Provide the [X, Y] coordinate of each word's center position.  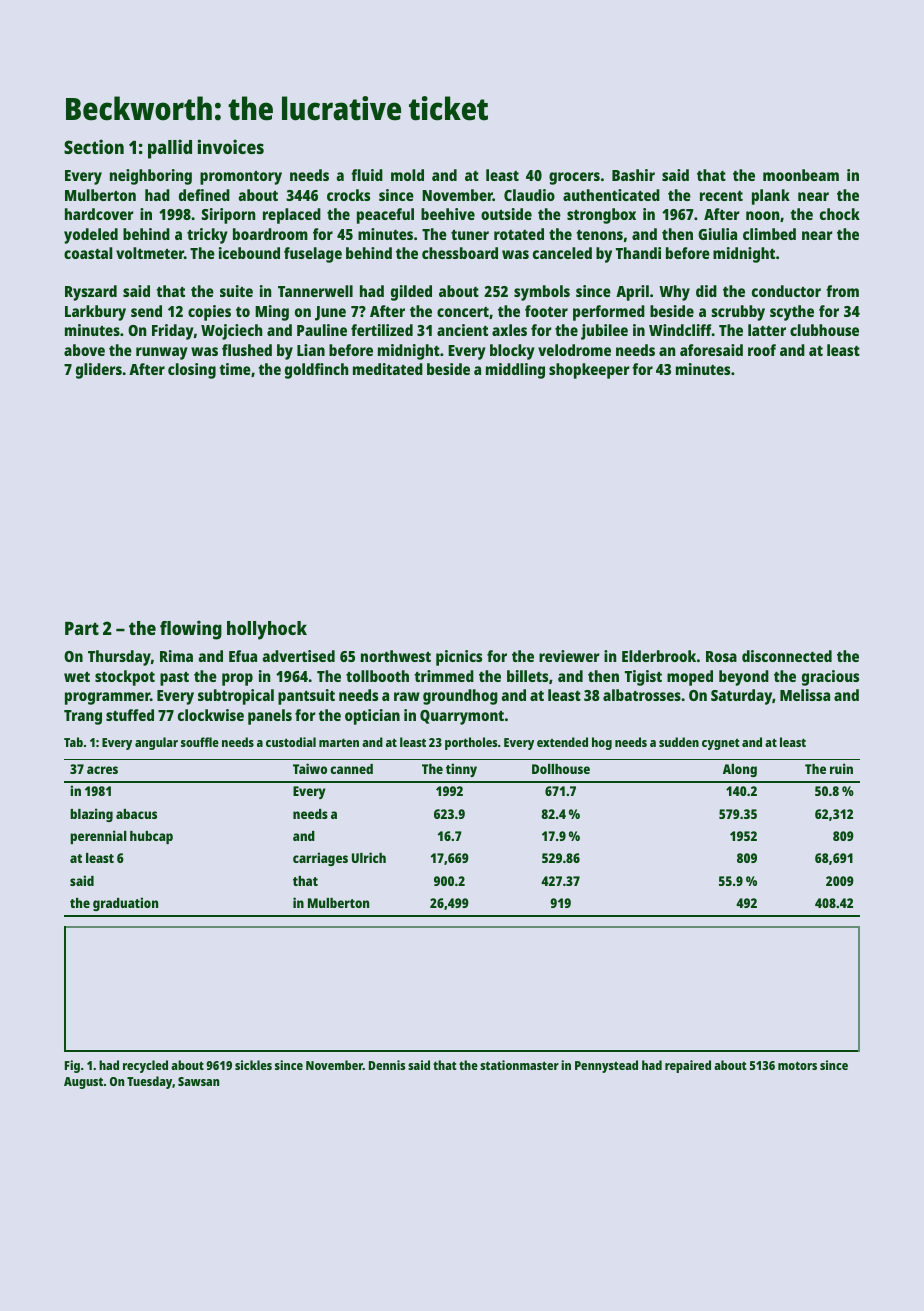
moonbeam [801, 175]
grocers [574, 178]
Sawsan [198, 1081]
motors [797, 1065]
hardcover [99, 214]
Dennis [387, 1065]
